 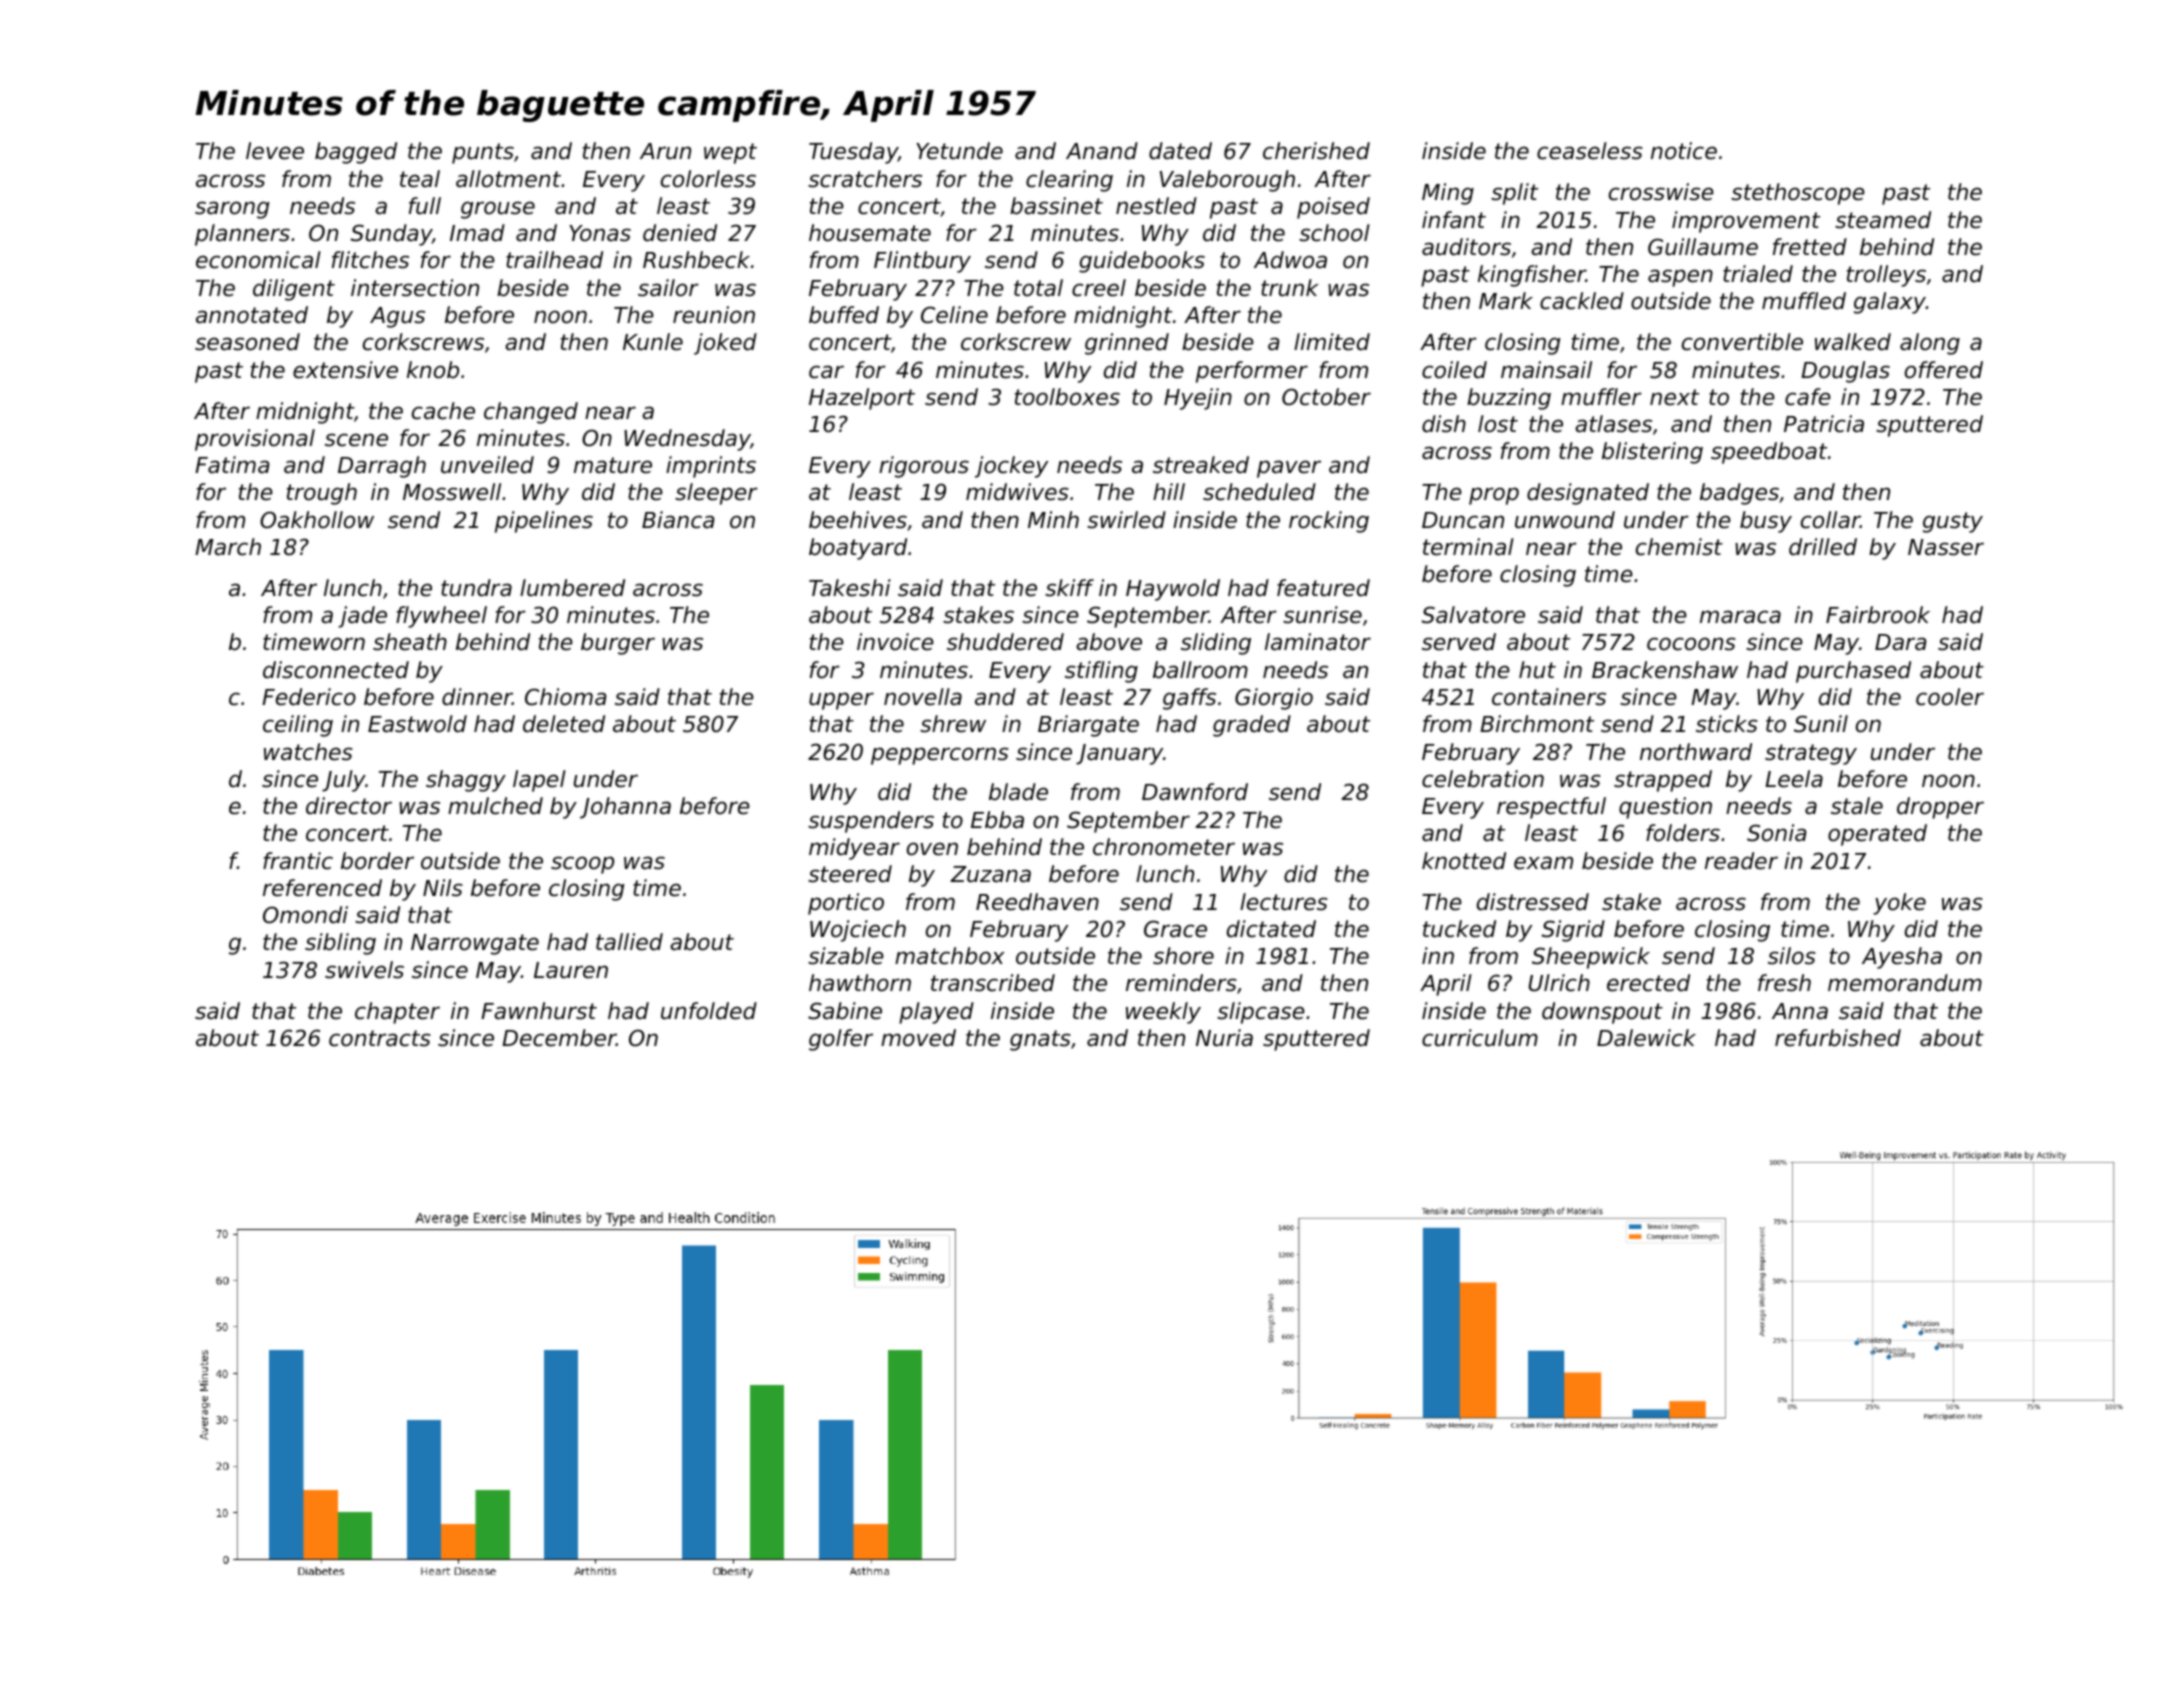 What do you see at coordinates (380, 1038) in the page?
I see `contracts` at bounding box center [380, 1038].
